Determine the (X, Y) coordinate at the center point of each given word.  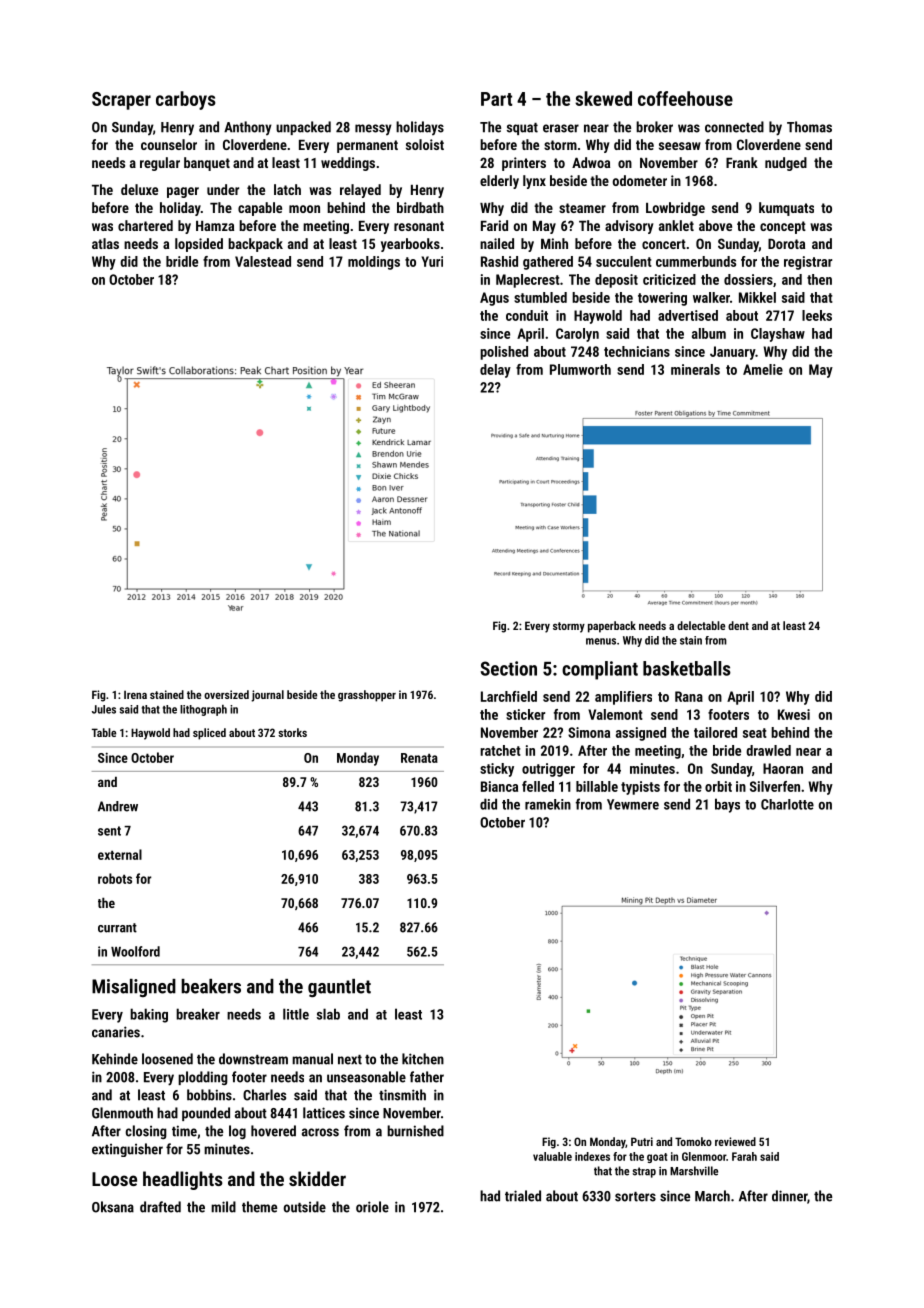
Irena (135, 694)
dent (738, 625)
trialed (523, 1196)
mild (223, 1207)
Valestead (263, 261)
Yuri (432, 261)
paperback (612, 627)
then (819, 279)
